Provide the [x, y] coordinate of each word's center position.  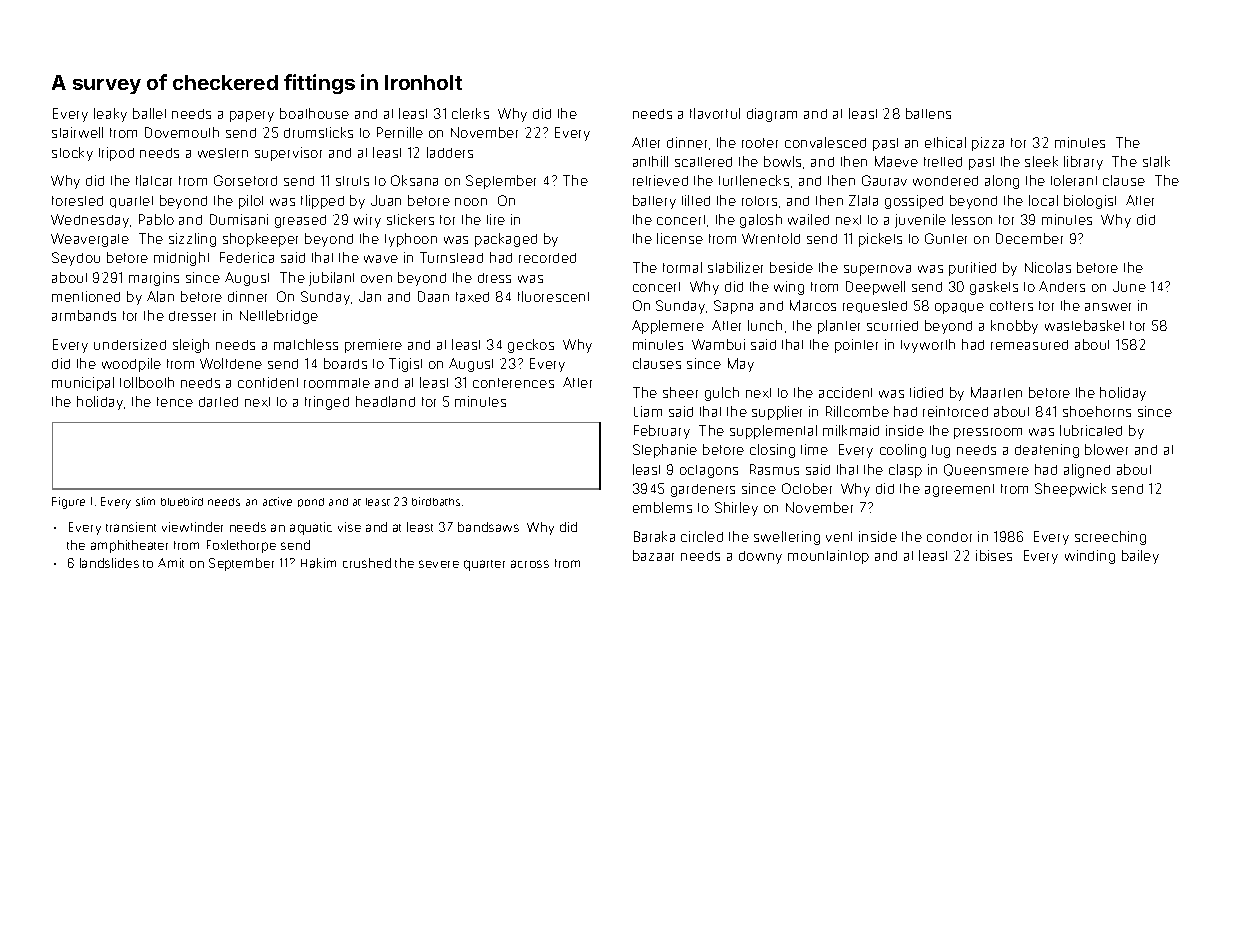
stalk [1156, 161]
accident [845, 392]
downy [760, 557]
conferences [513, 383]
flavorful [715, 113]
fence [175, 402]
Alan [160, 296]
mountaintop [828, 557]
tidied [926, 392]
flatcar [154, 180]
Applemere [668, 327]
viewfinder [192, 527]
